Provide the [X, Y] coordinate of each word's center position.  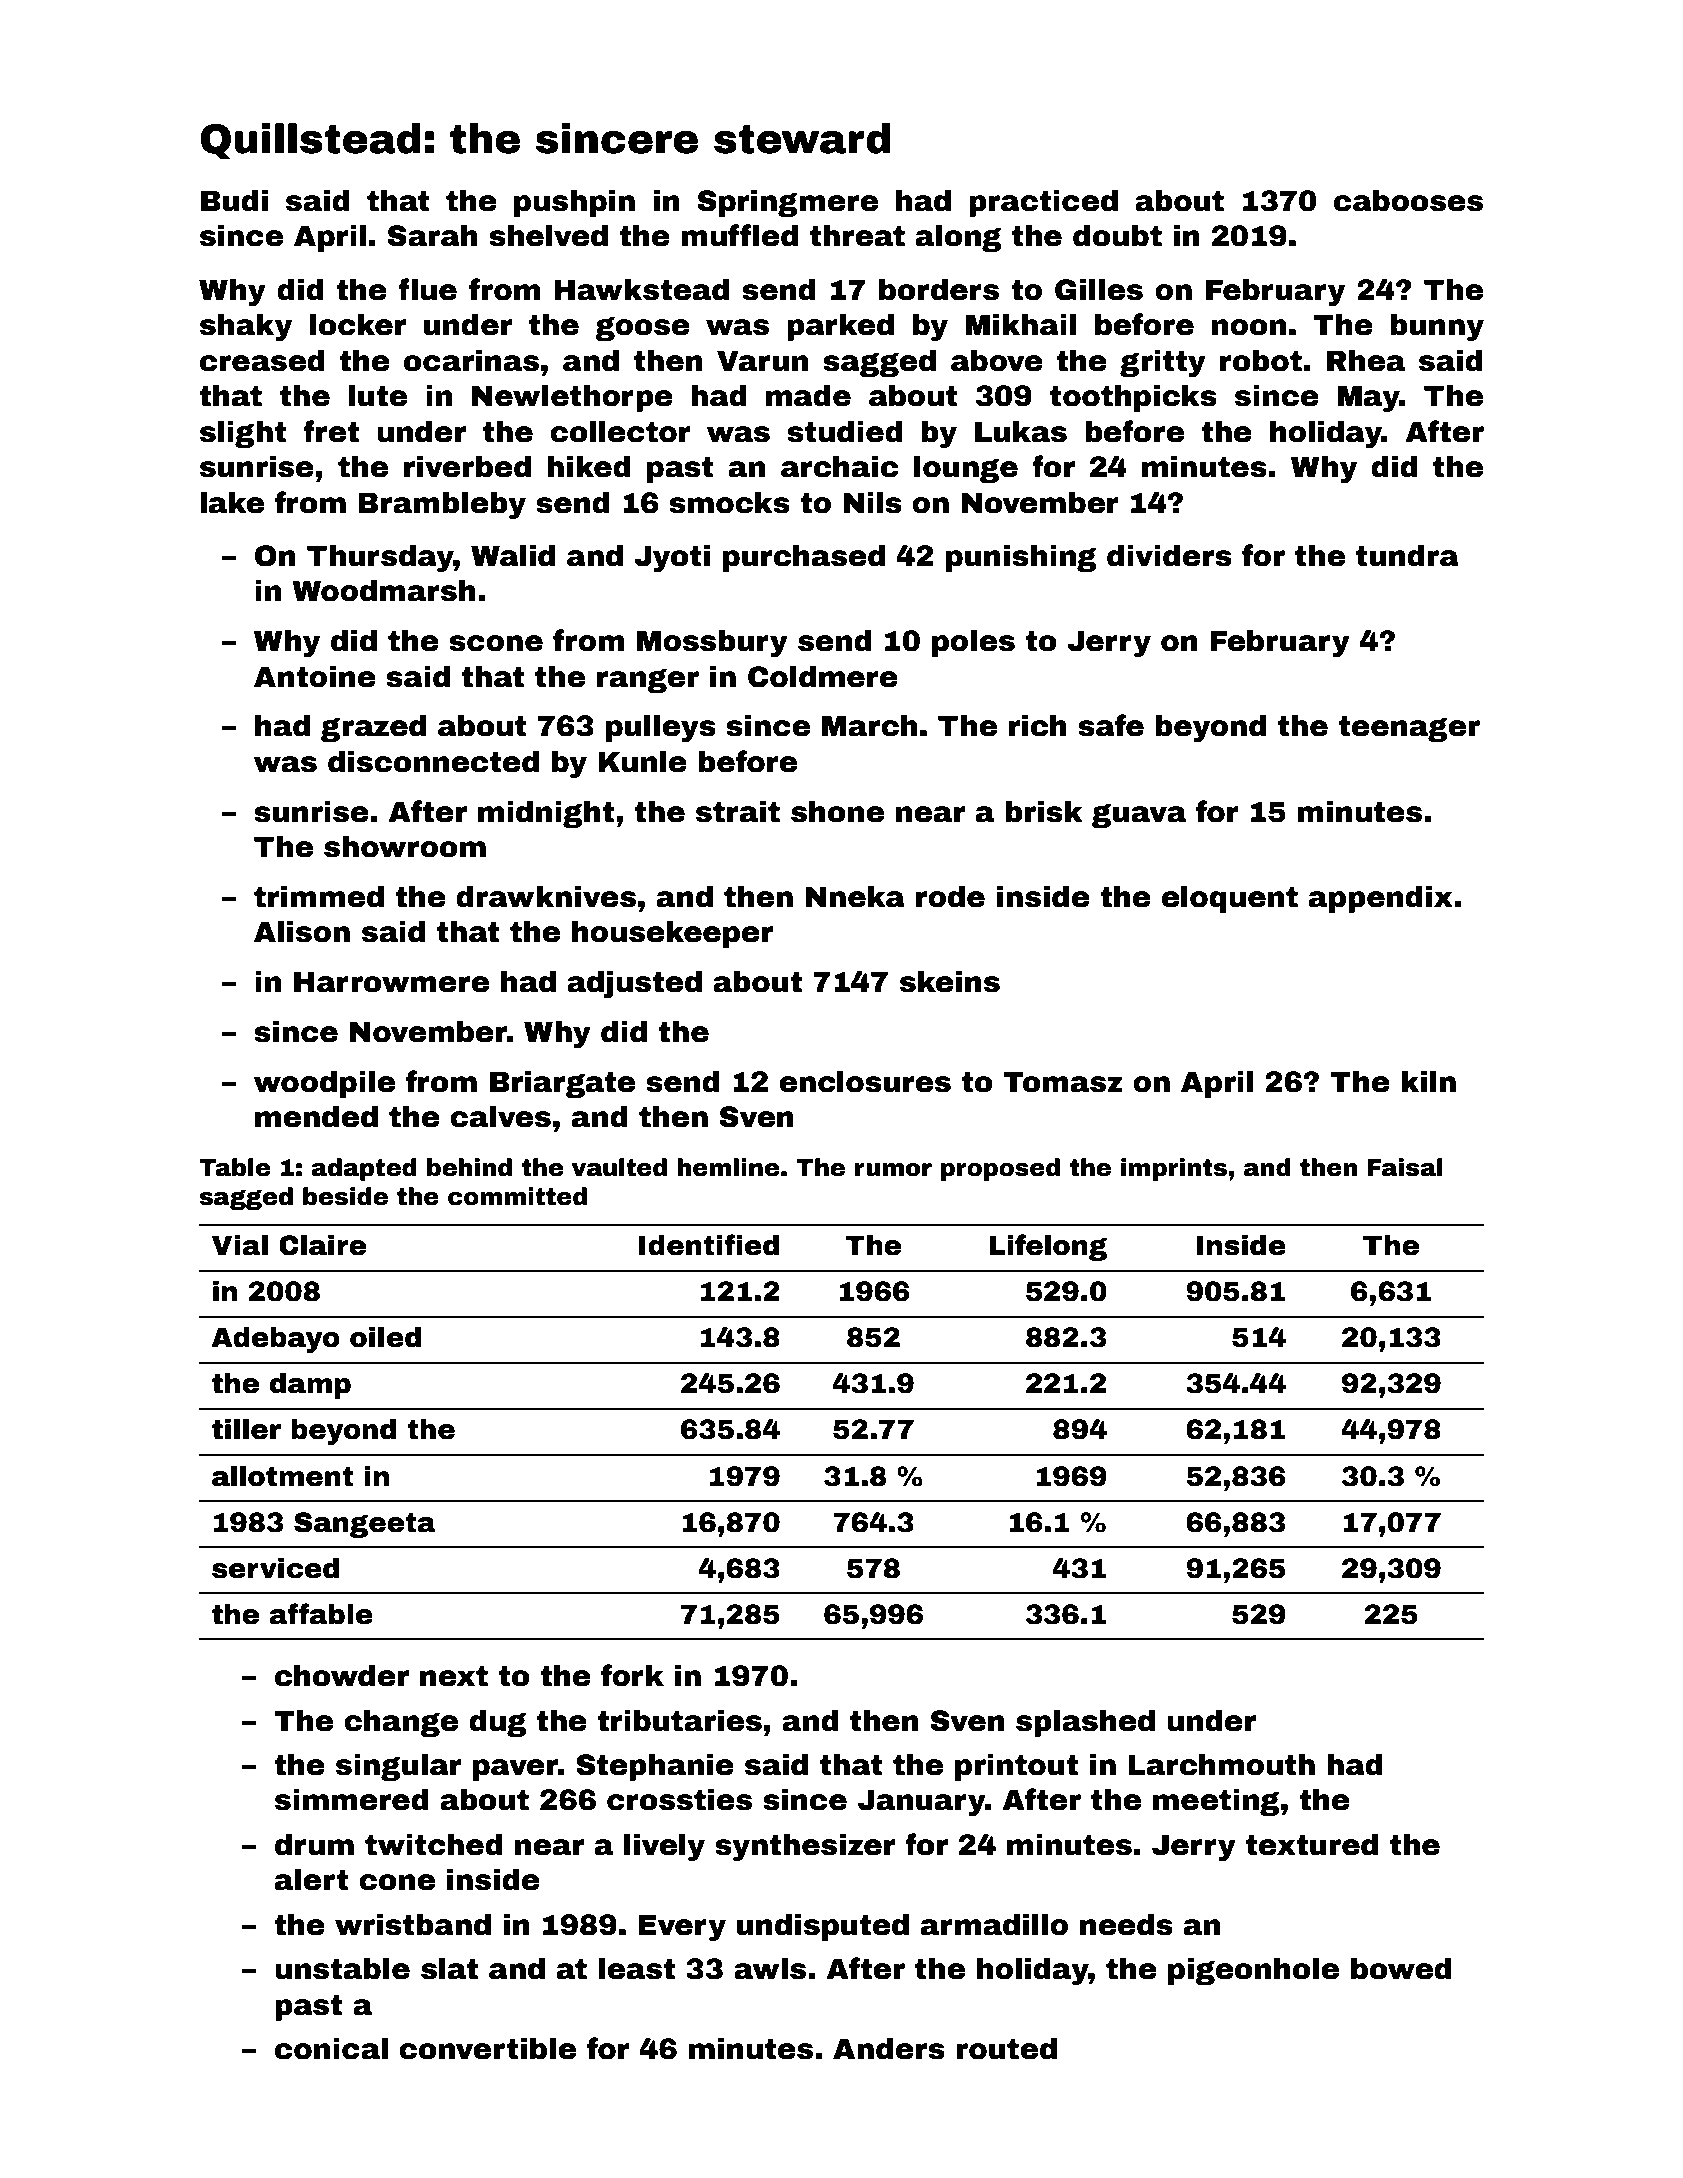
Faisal [1405, 1167]
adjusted [634, 985]
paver [515, 1770]
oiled [385, 1337]
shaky [246, 328]
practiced [1043, 203]
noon [1249, 327]
